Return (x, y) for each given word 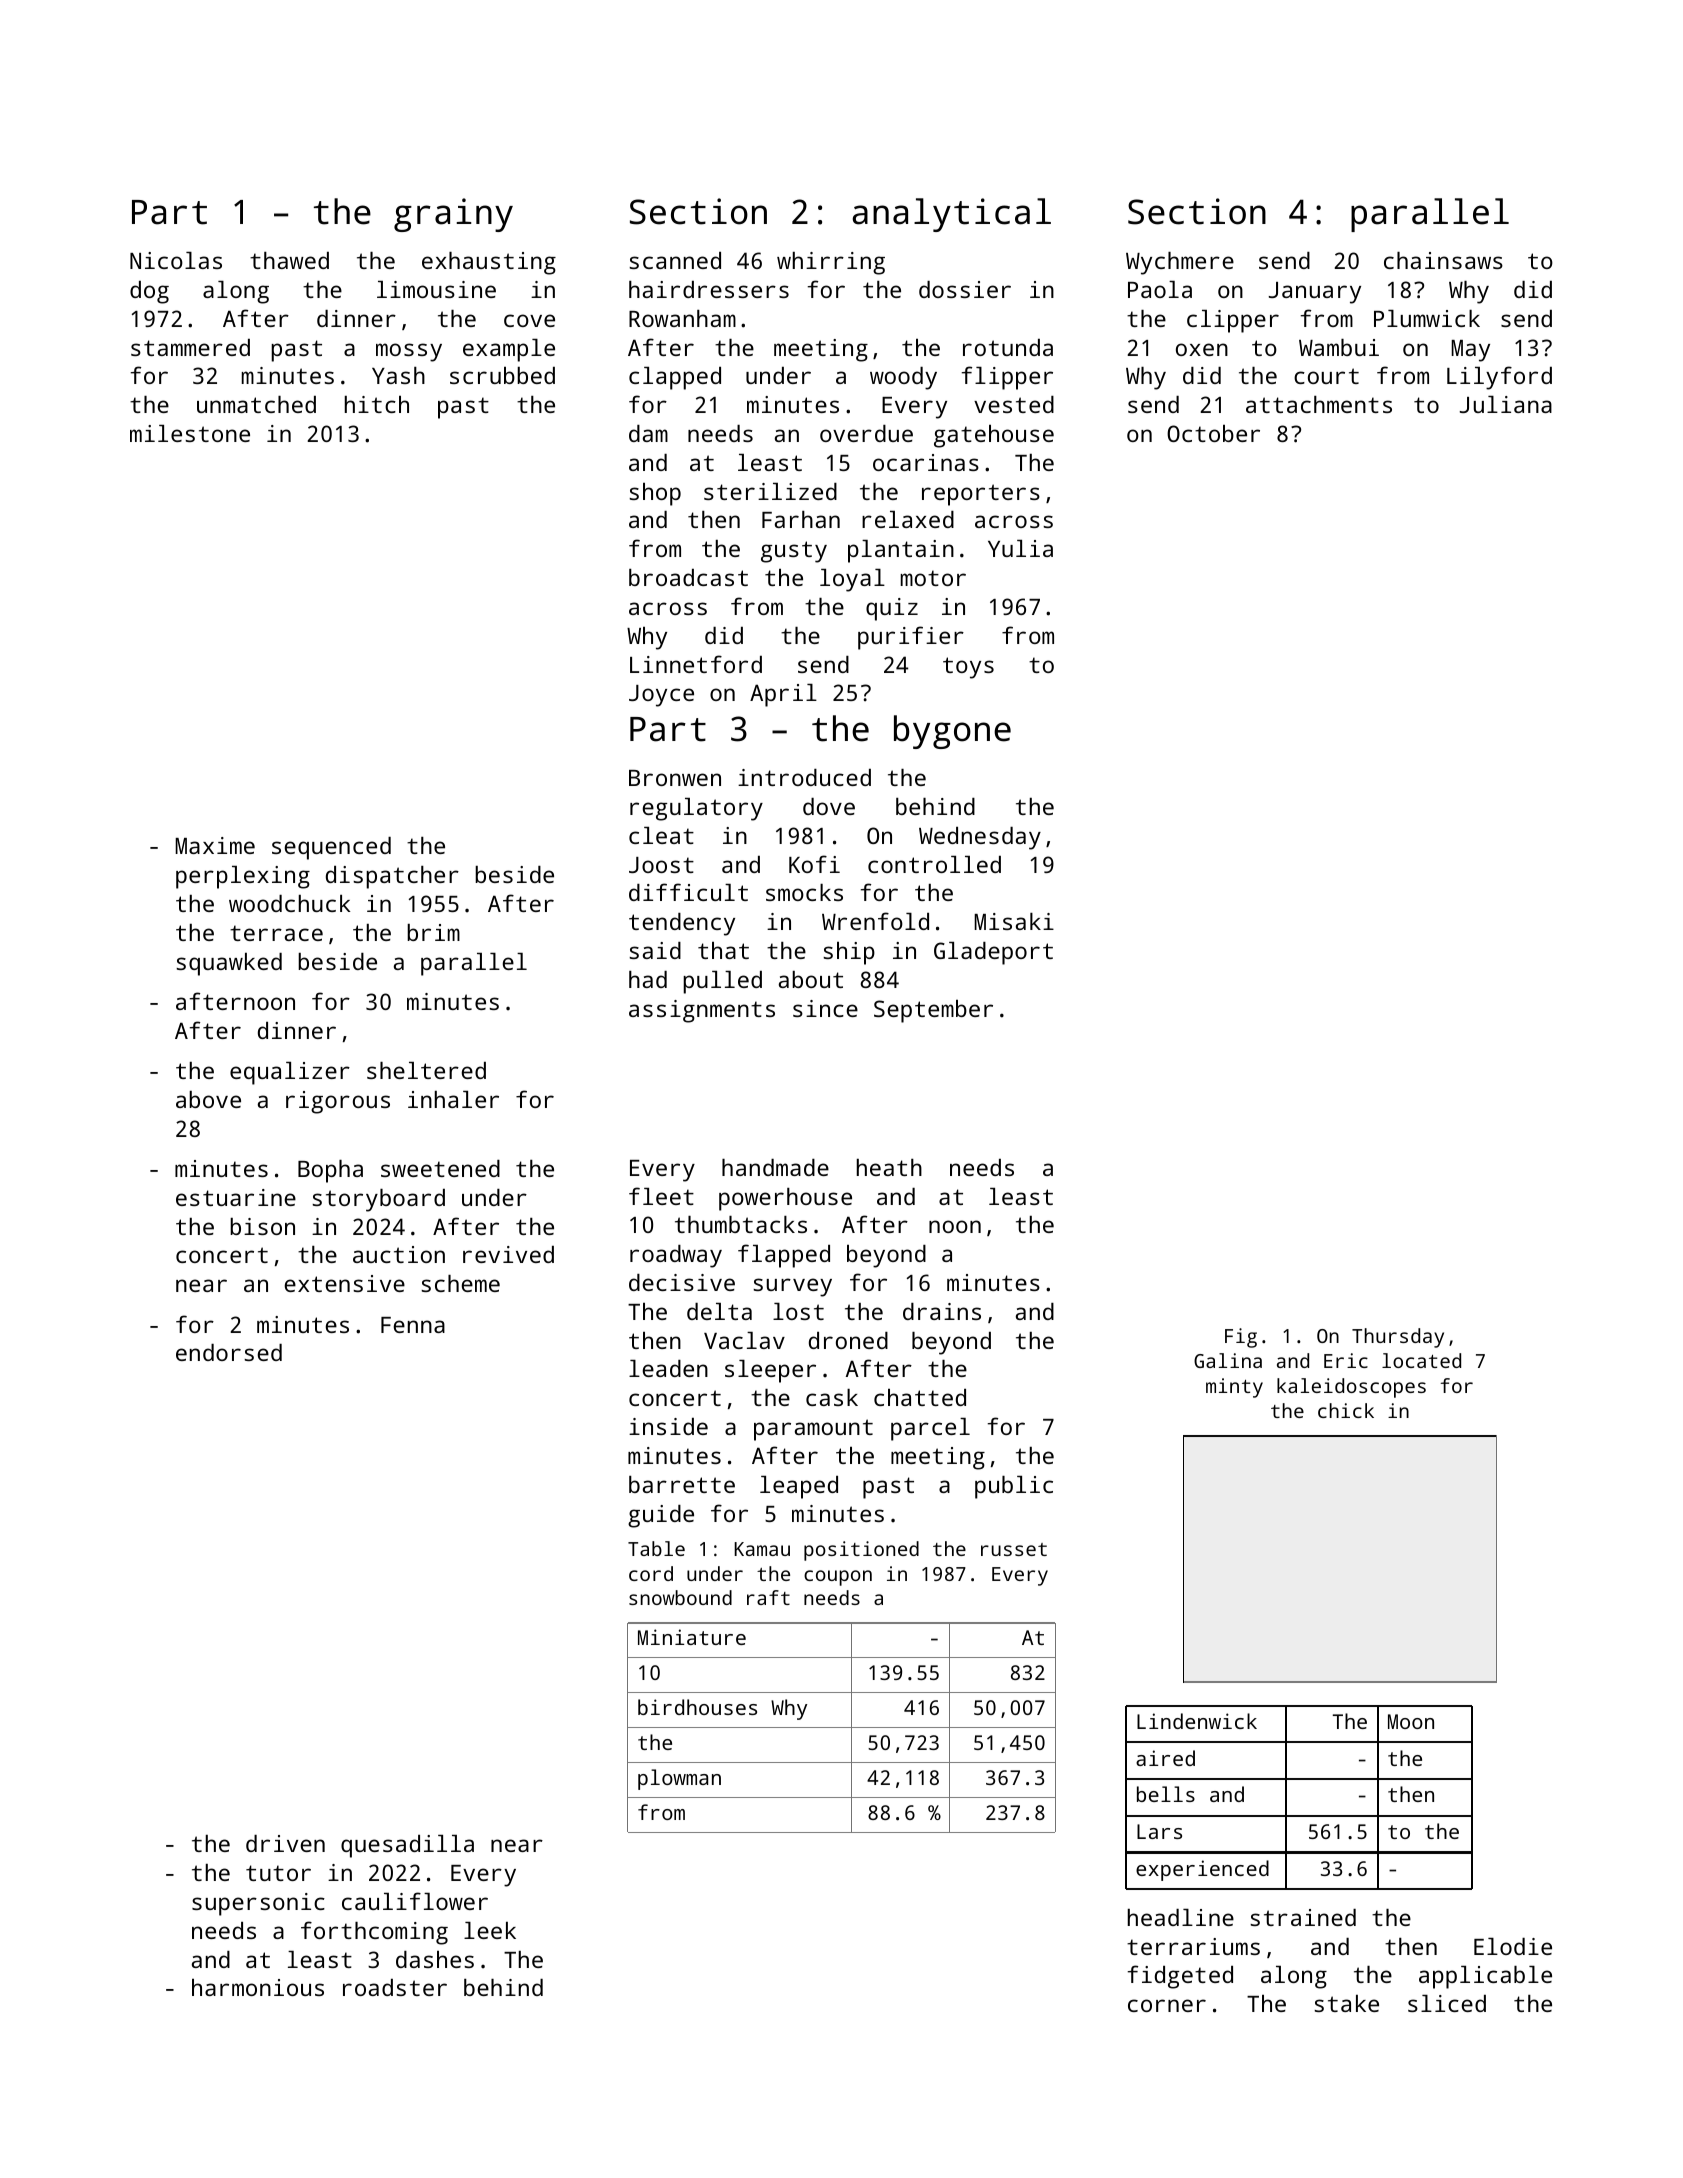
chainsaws (1443, 260)
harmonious (258, 1987)
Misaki (1014, 921)
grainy (453, 215)
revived (508, 1254)
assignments (702, 1011)
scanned (675, 260)
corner (1167, 2005)
